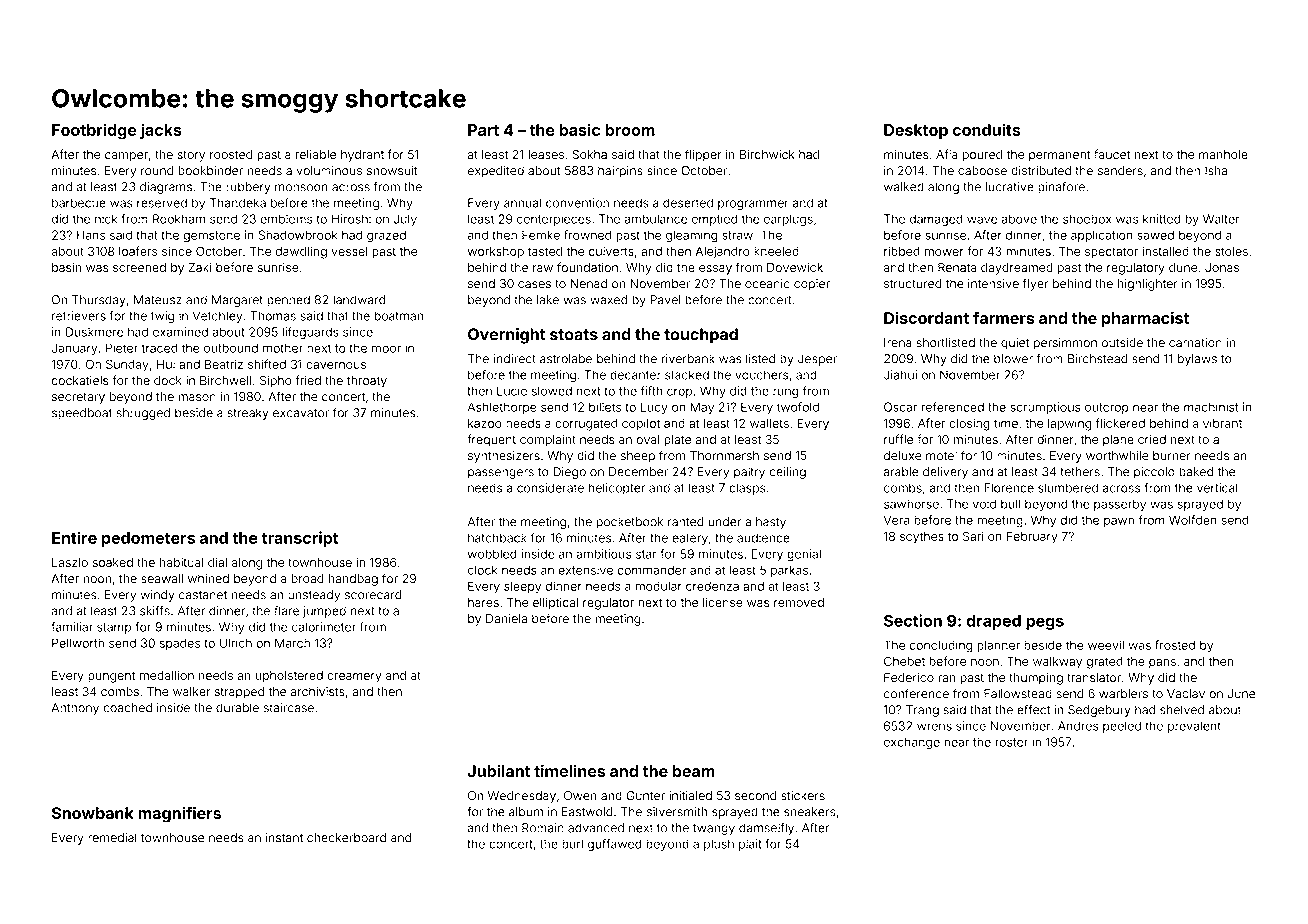 The image size is (1308, 924). What do you see at coordinates (1013, 359) in the image?
I see `blower` at bounding box center [1013, 359].
